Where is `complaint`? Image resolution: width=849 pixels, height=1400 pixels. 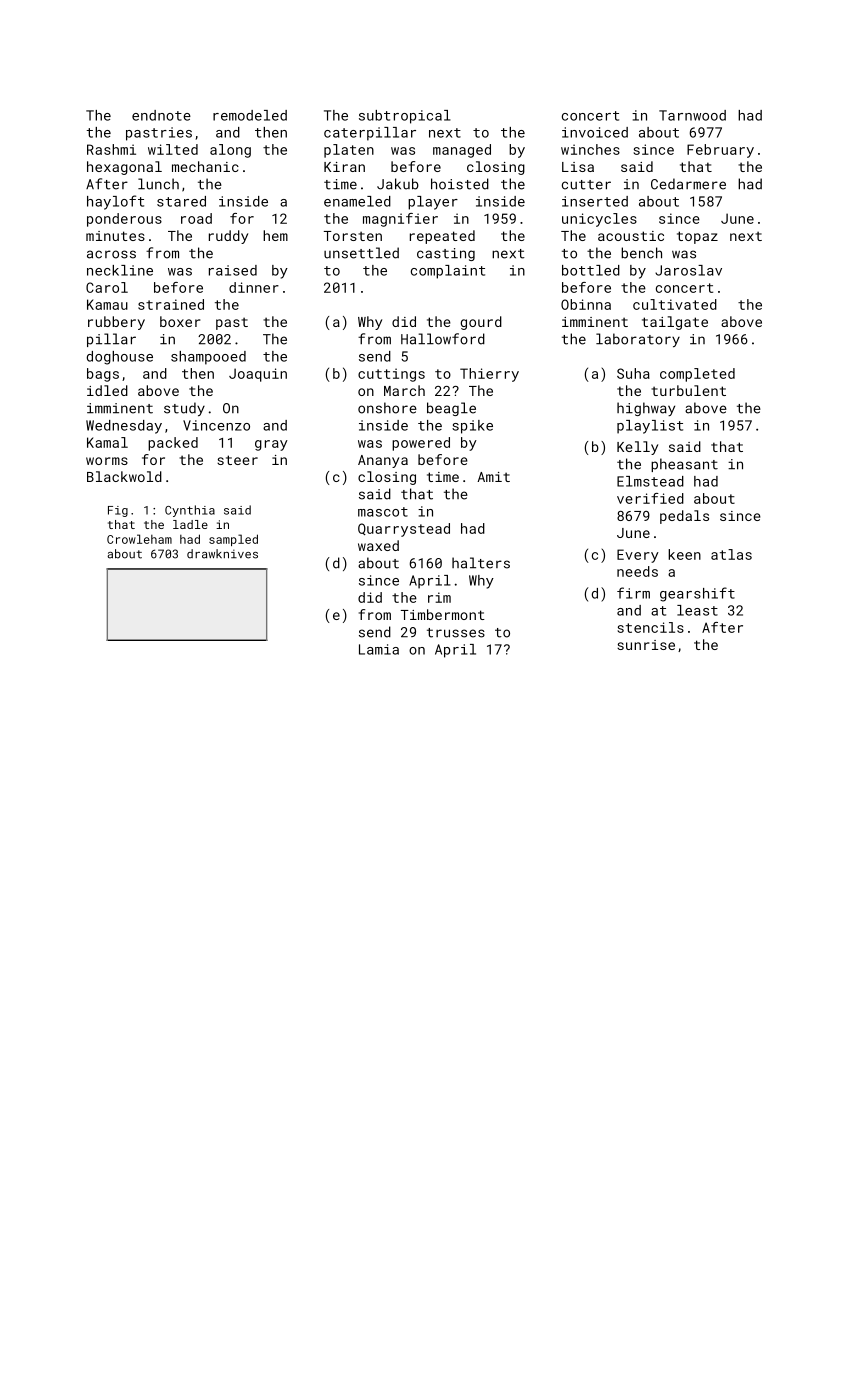
complaint is located at coordinates (448, 272).
